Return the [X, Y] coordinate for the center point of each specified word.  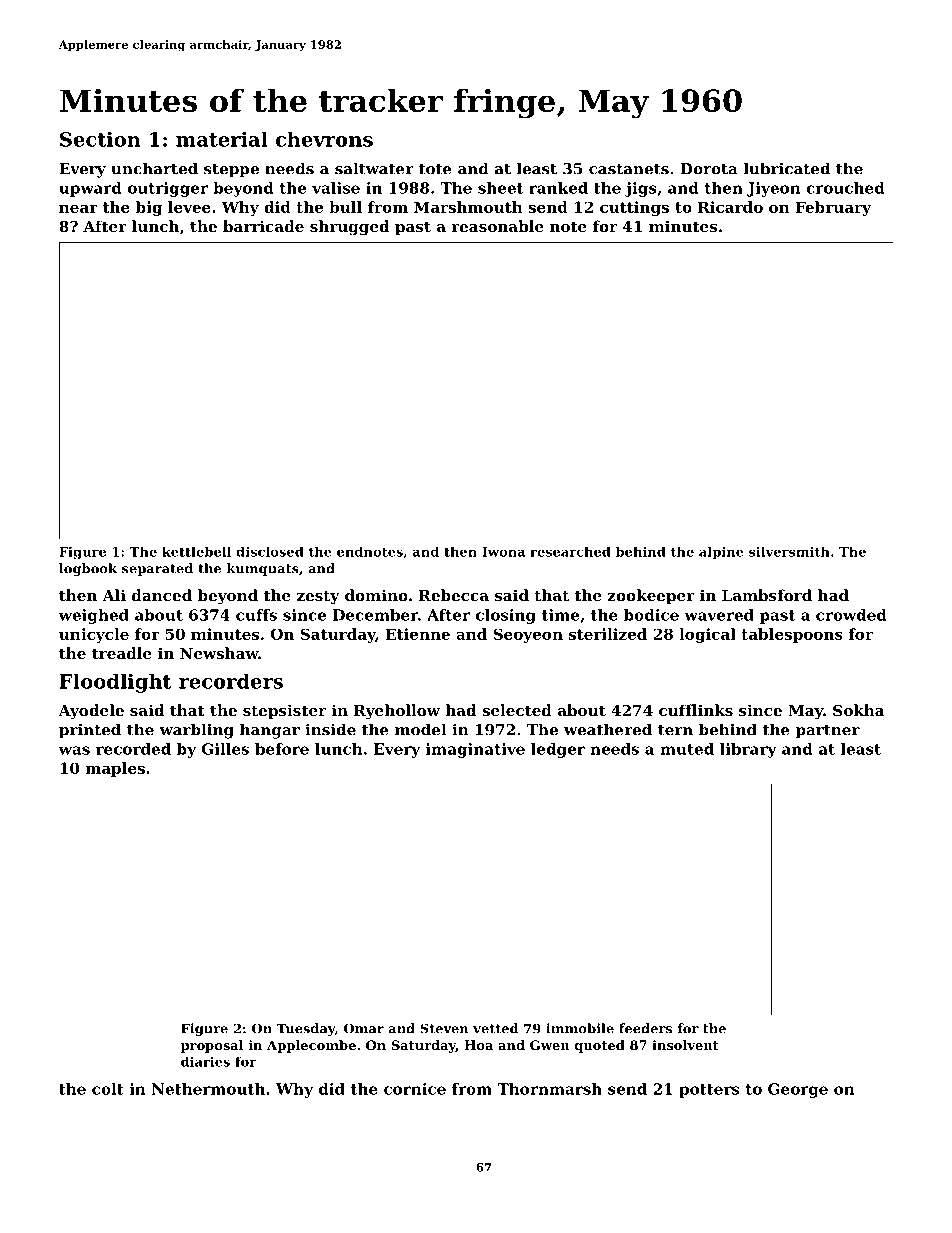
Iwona [503, 552]
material [222, 139]
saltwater [374, 168]
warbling [197, 731]
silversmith [789, 552]
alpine [721, 553]
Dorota [709, 169]
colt [108, 1089]
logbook [88, 569]
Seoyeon [528, 635]
